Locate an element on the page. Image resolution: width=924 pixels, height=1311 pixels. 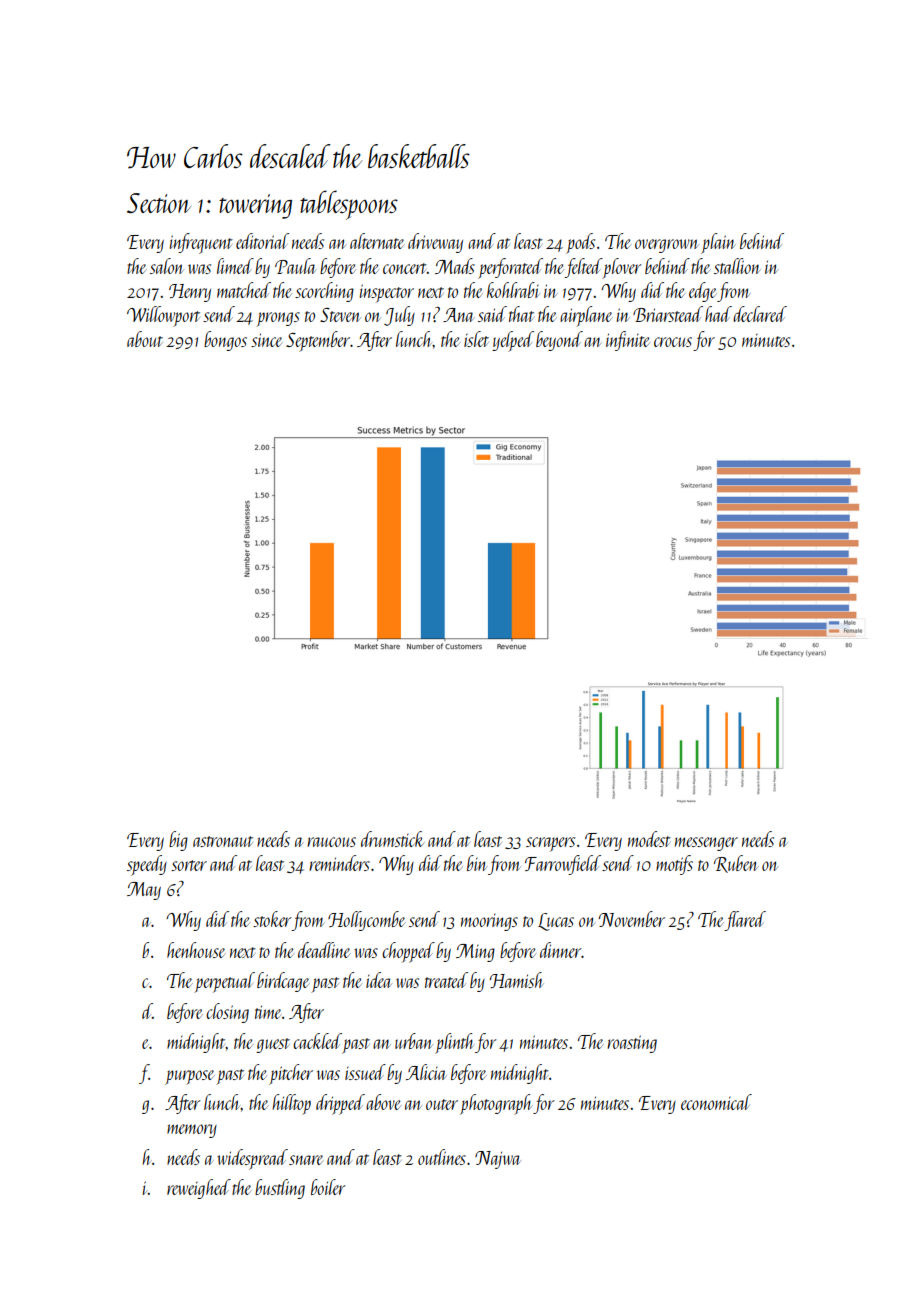
henhouse is located at coordinates (196, 950).
